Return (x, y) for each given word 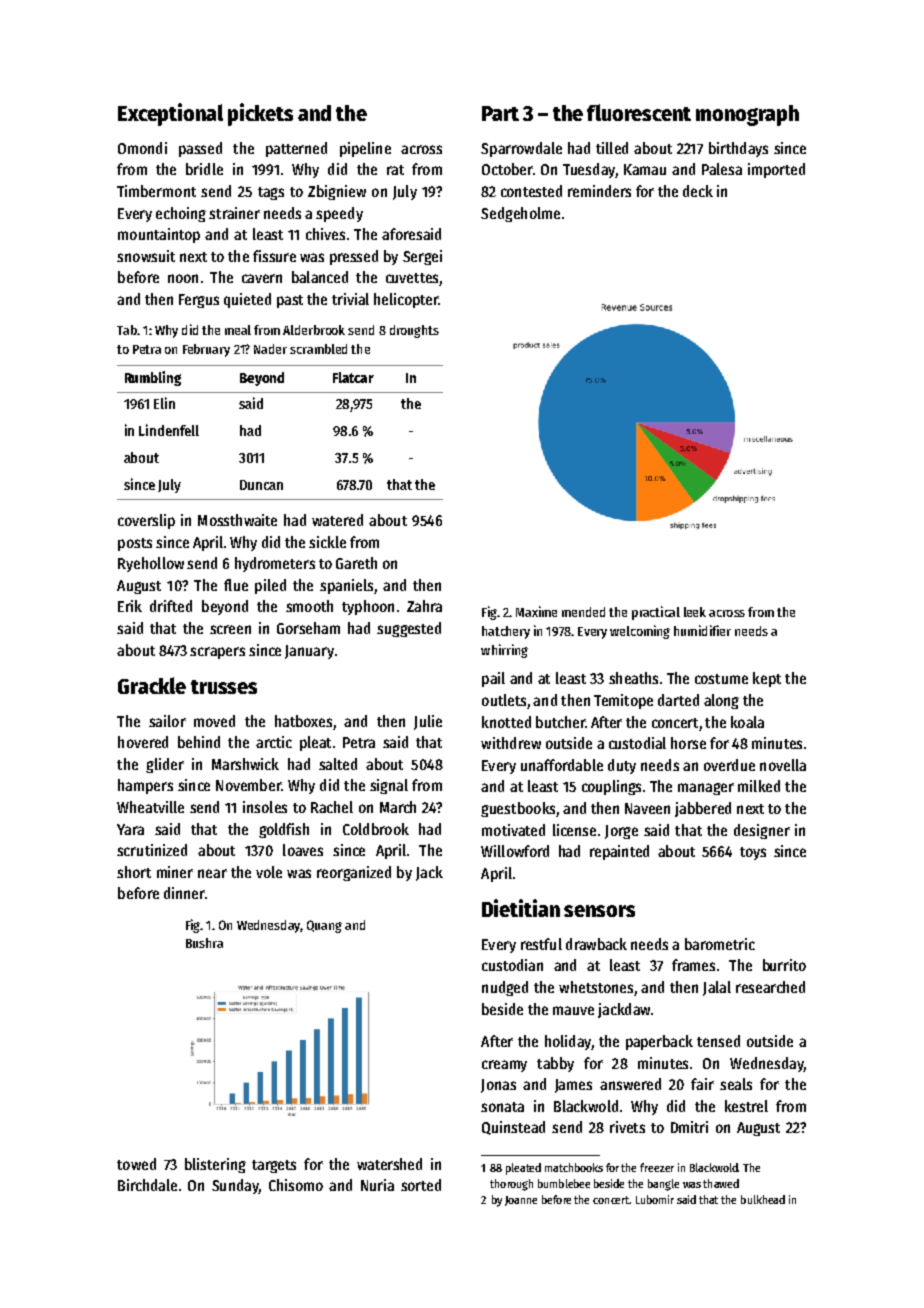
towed (136, 1164)
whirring (504, 651)
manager (706, 789)
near (212, 873)
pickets (260, 114)
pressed (354, 257)
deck (698, 191)
